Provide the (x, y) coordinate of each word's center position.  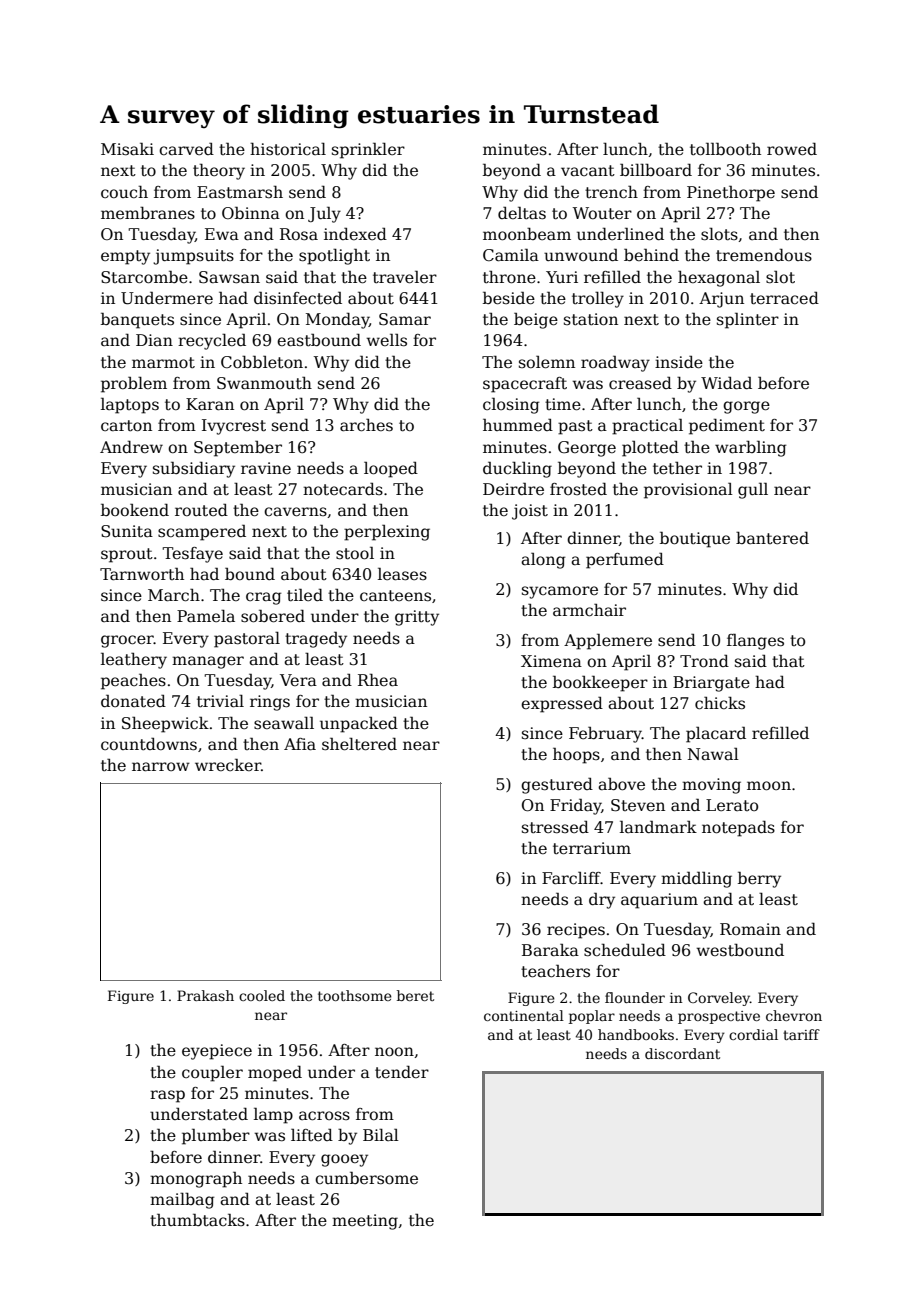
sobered (273, 616)
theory (219, 172)
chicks (720, 703)
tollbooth (725, 149)
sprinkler (368, 151)
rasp (167, 1096)
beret (415, 995)
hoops (576, 755)
